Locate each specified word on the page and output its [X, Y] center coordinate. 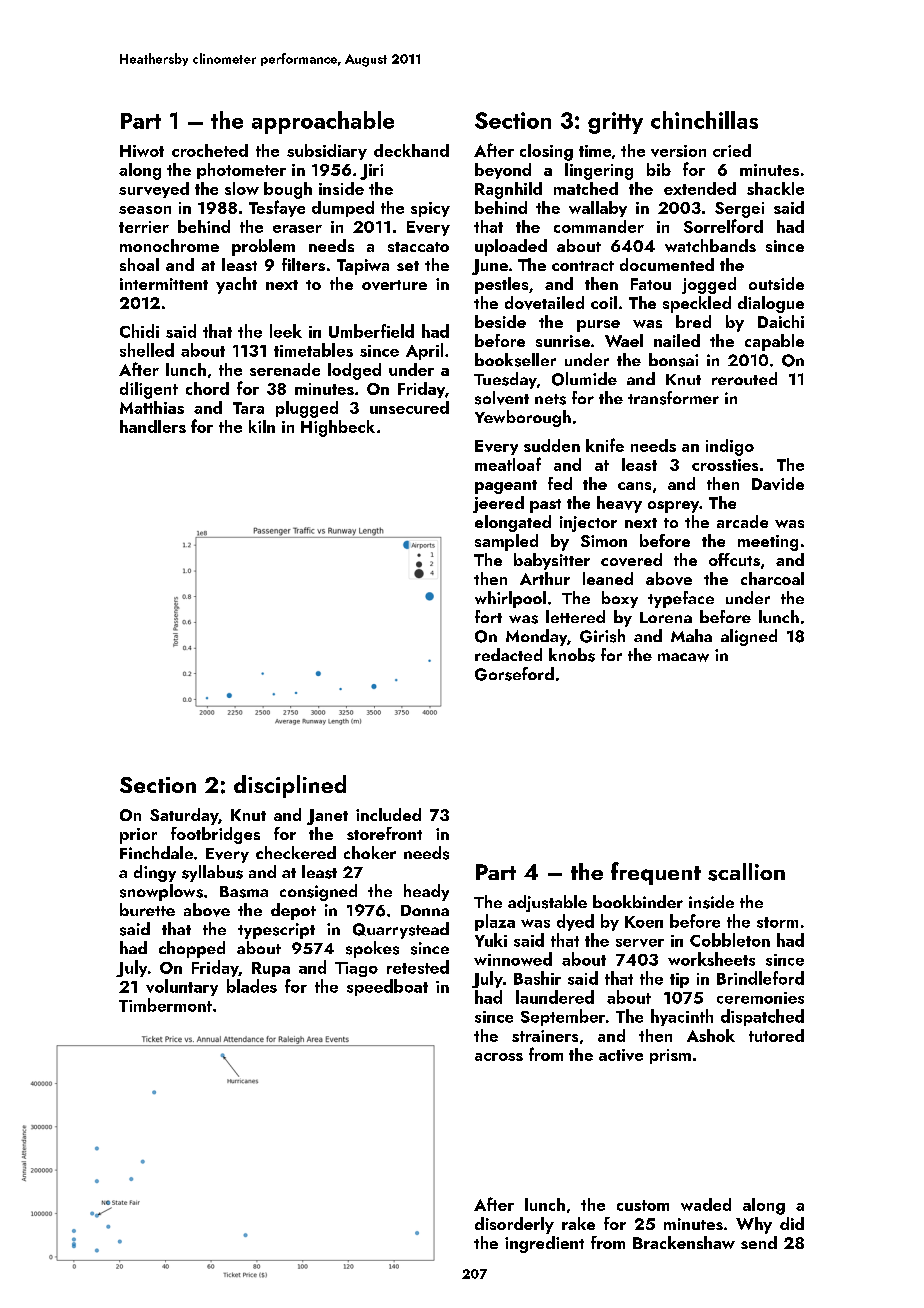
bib [659, 169]
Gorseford [514, 674]
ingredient [544, 1244]
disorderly [514, 1225]
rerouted [744, 378]
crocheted [210, 150]
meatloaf [508, 464]
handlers [153, 426]
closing [546, 152]
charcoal [772, 578]
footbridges [215, 835]
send [759, 1242]
